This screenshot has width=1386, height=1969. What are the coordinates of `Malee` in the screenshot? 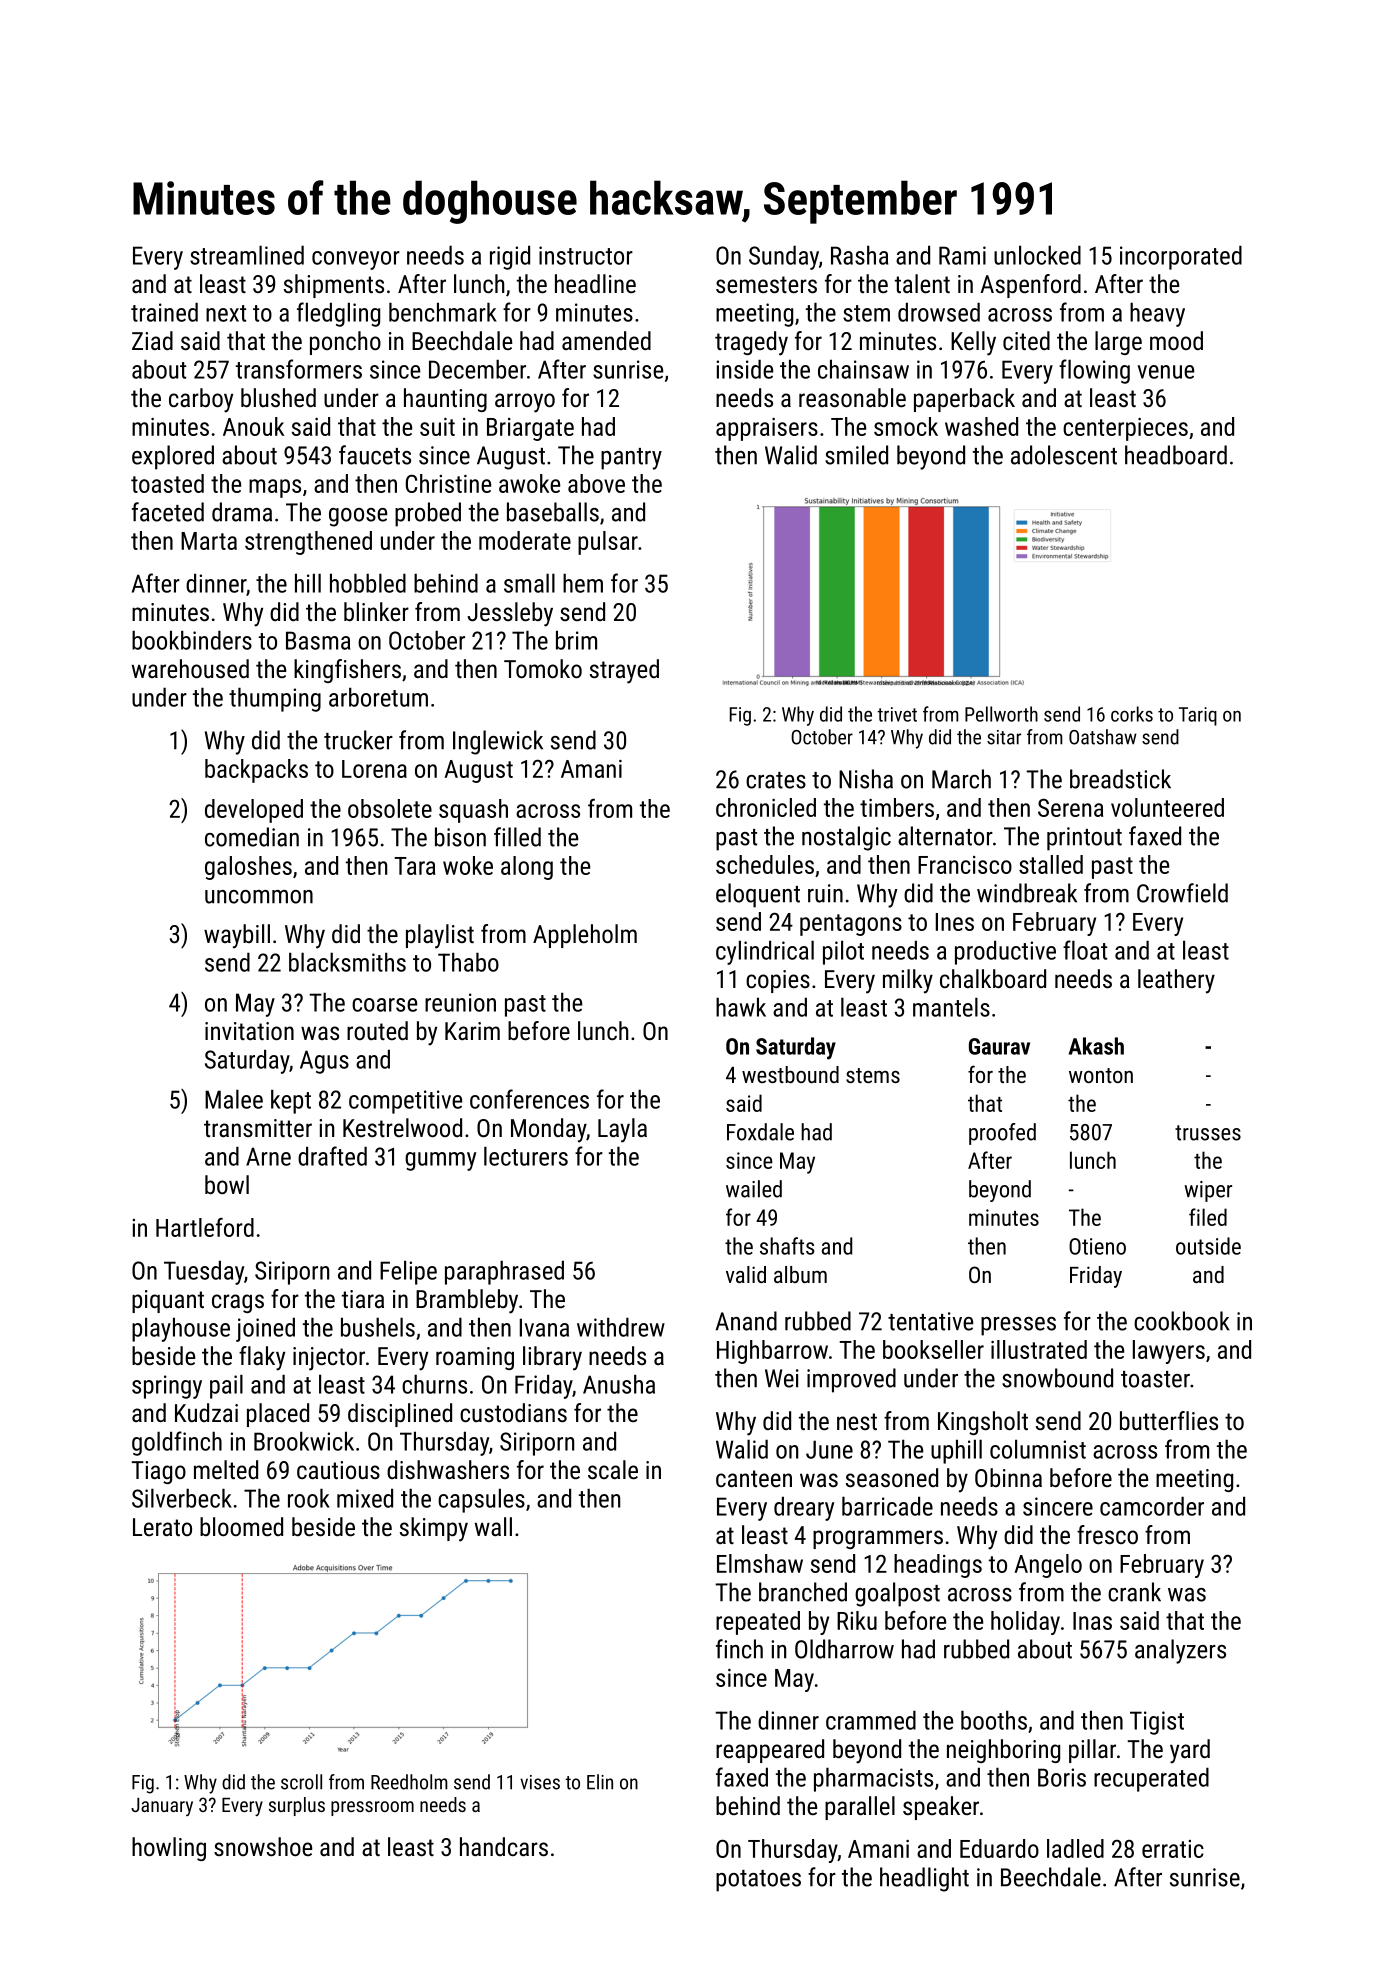 It's located at (234, 1099).
